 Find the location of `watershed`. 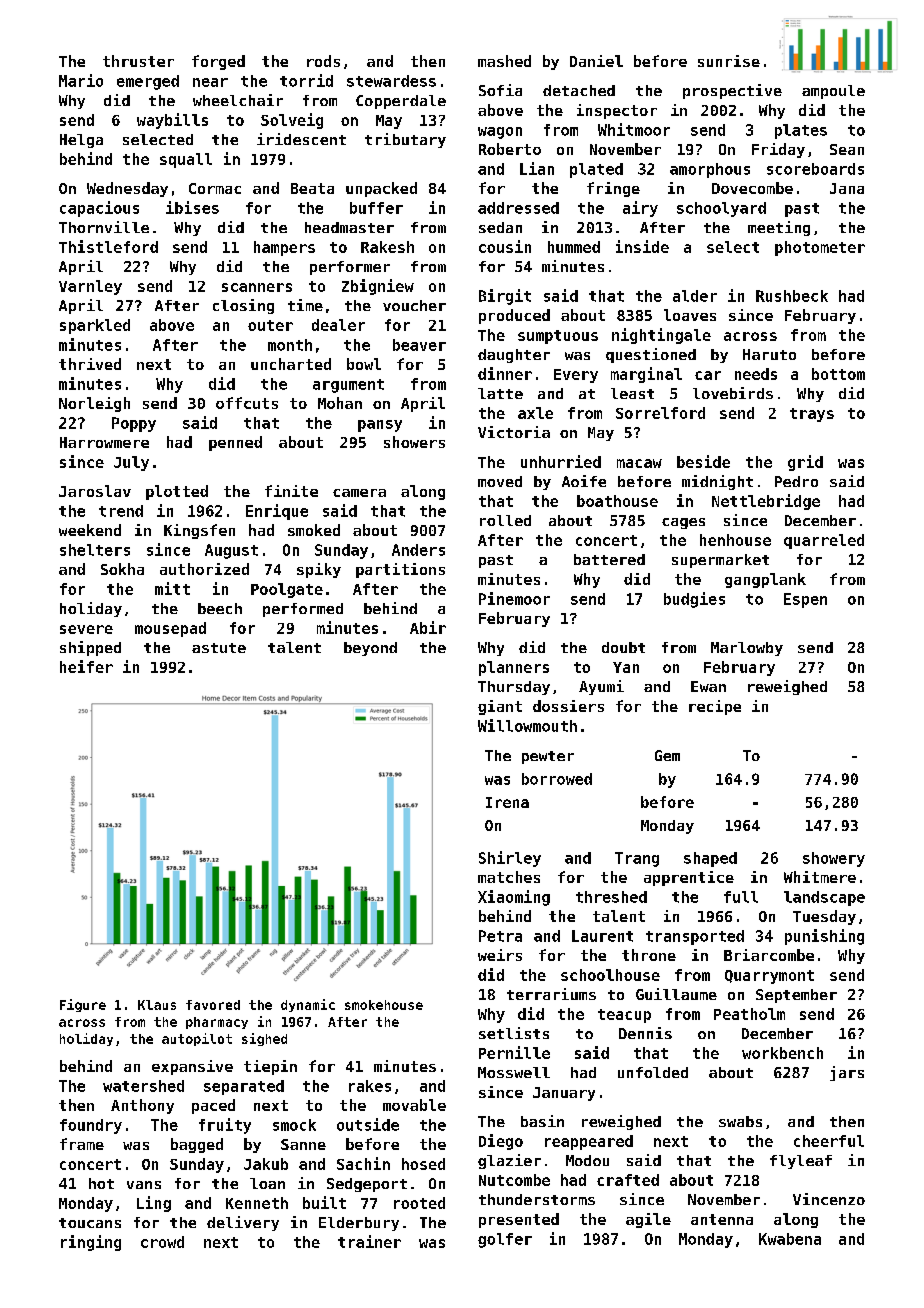

watershed is located at coordinates (143, 1086).
